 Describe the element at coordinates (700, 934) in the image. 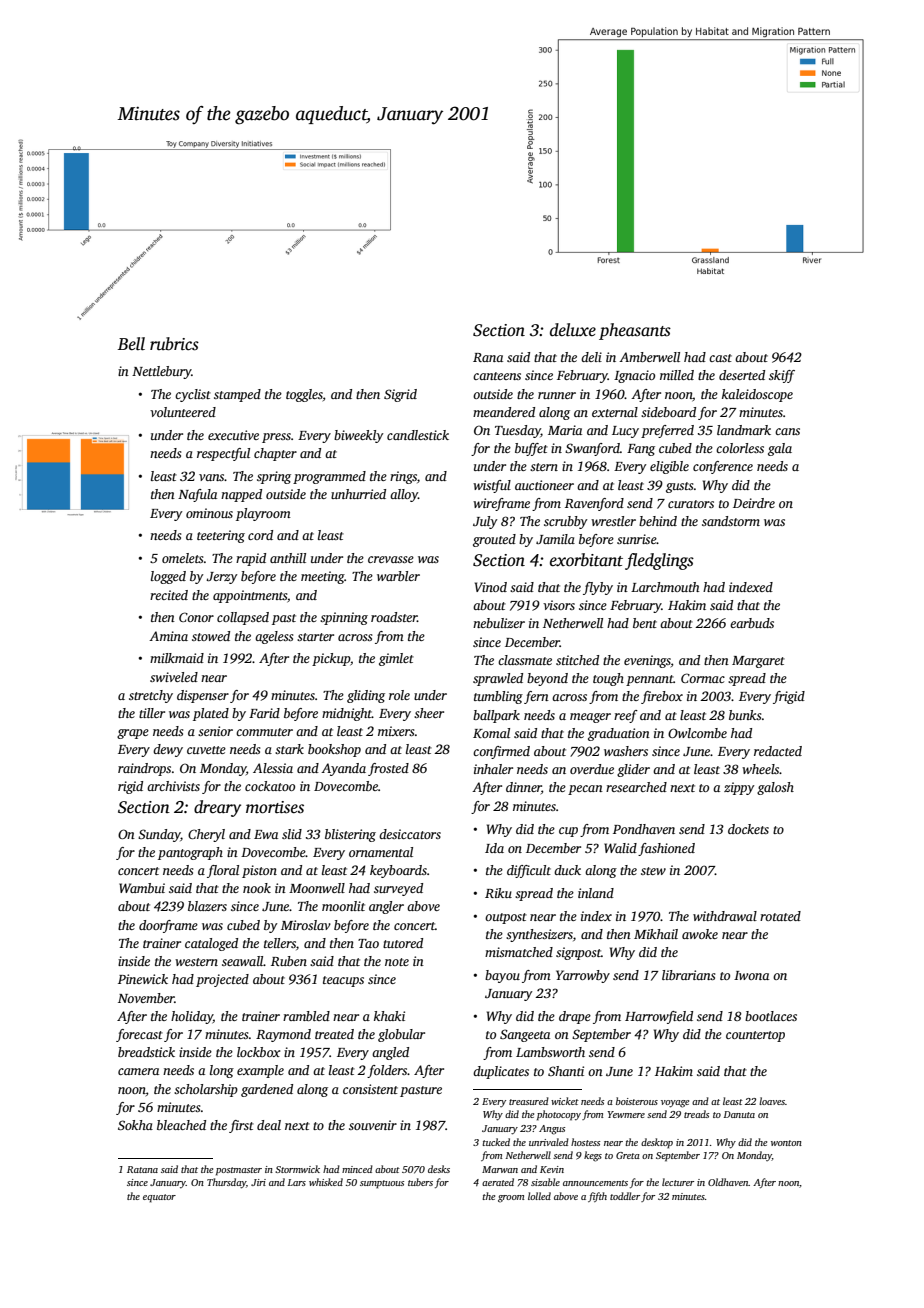

I see `awoke` at that location.
